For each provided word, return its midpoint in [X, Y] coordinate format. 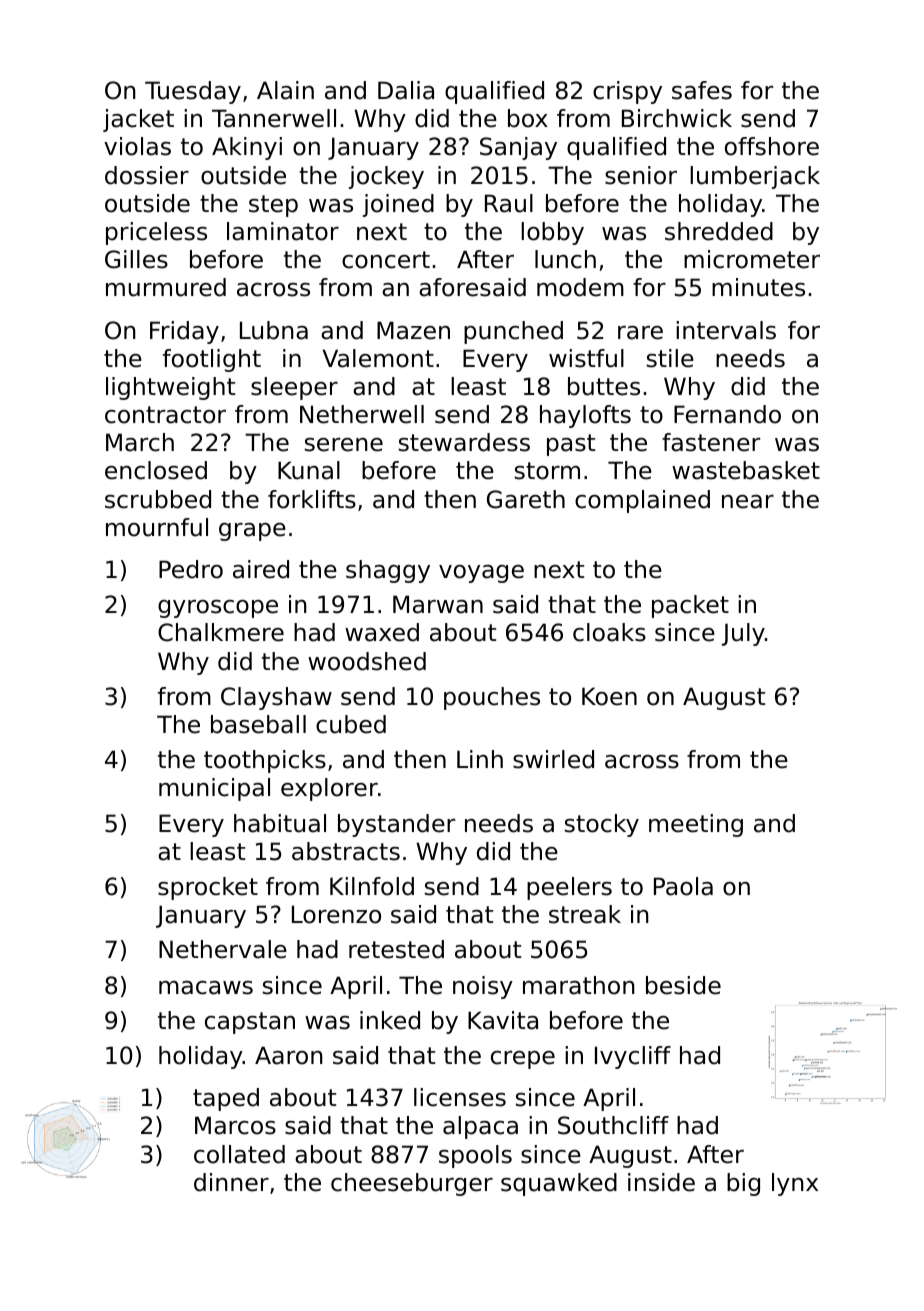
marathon [579, 985]
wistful [586, 358]
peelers [569, 888]
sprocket [208, 888]
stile [670, 358]
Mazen [413, 330]
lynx [795, 1184]
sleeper [294, 388]
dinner [231, 1182]
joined [398, 205]
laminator [283, 231]
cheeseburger [412, 1184]
